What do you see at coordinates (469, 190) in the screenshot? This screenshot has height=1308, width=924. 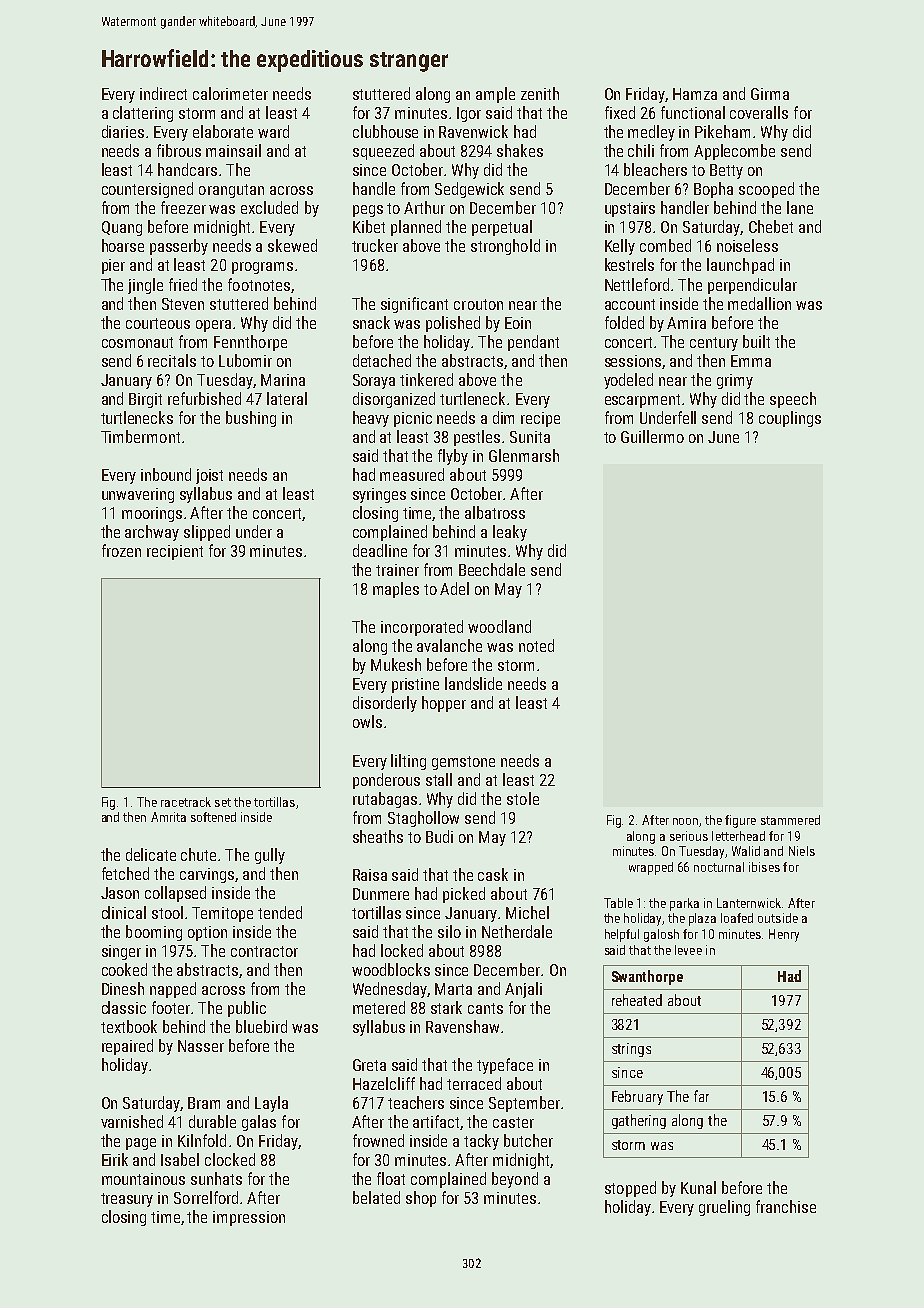 I see `Sedgewick` at bounding box center [469, 190].
